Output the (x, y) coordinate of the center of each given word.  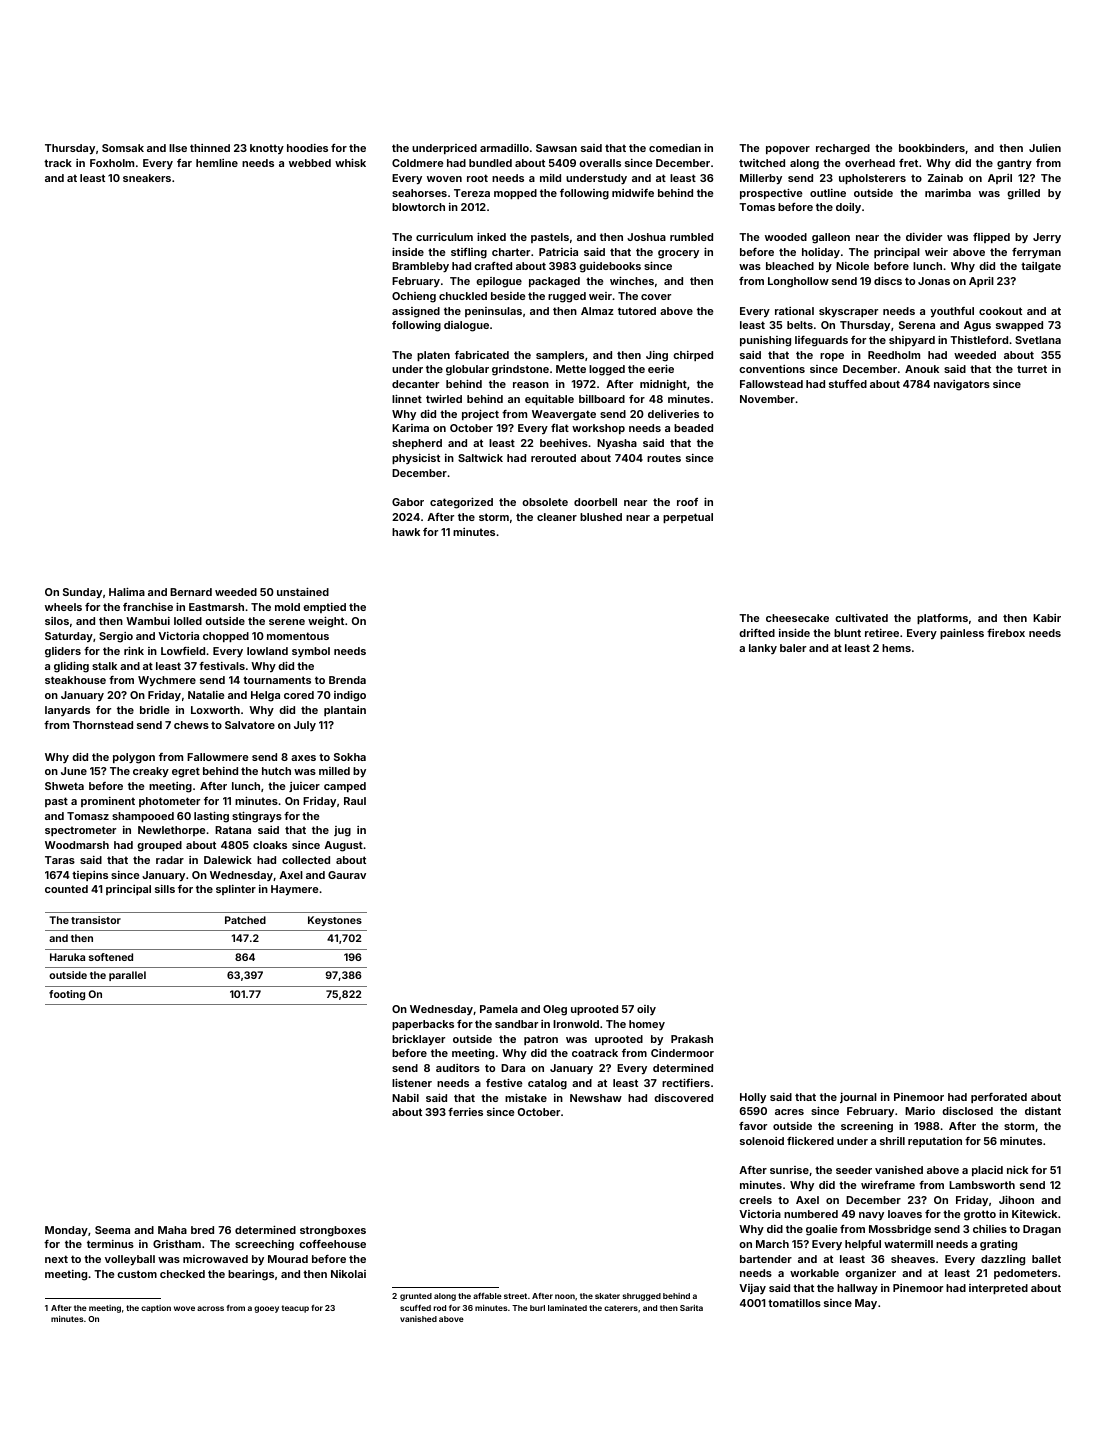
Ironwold (576, 1024)
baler (793, 648)
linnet (407, 398)
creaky (151, 772)
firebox (1006, 633)
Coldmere (418, 163)
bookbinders (932, 148)
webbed (310, 163)
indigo (350, 696)
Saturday (69, 637)
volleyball (130, 1260)
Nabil (405, 1098)
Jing (657, 356)
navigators (962, 385)
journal (858, 1098)
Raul (355, 801)
